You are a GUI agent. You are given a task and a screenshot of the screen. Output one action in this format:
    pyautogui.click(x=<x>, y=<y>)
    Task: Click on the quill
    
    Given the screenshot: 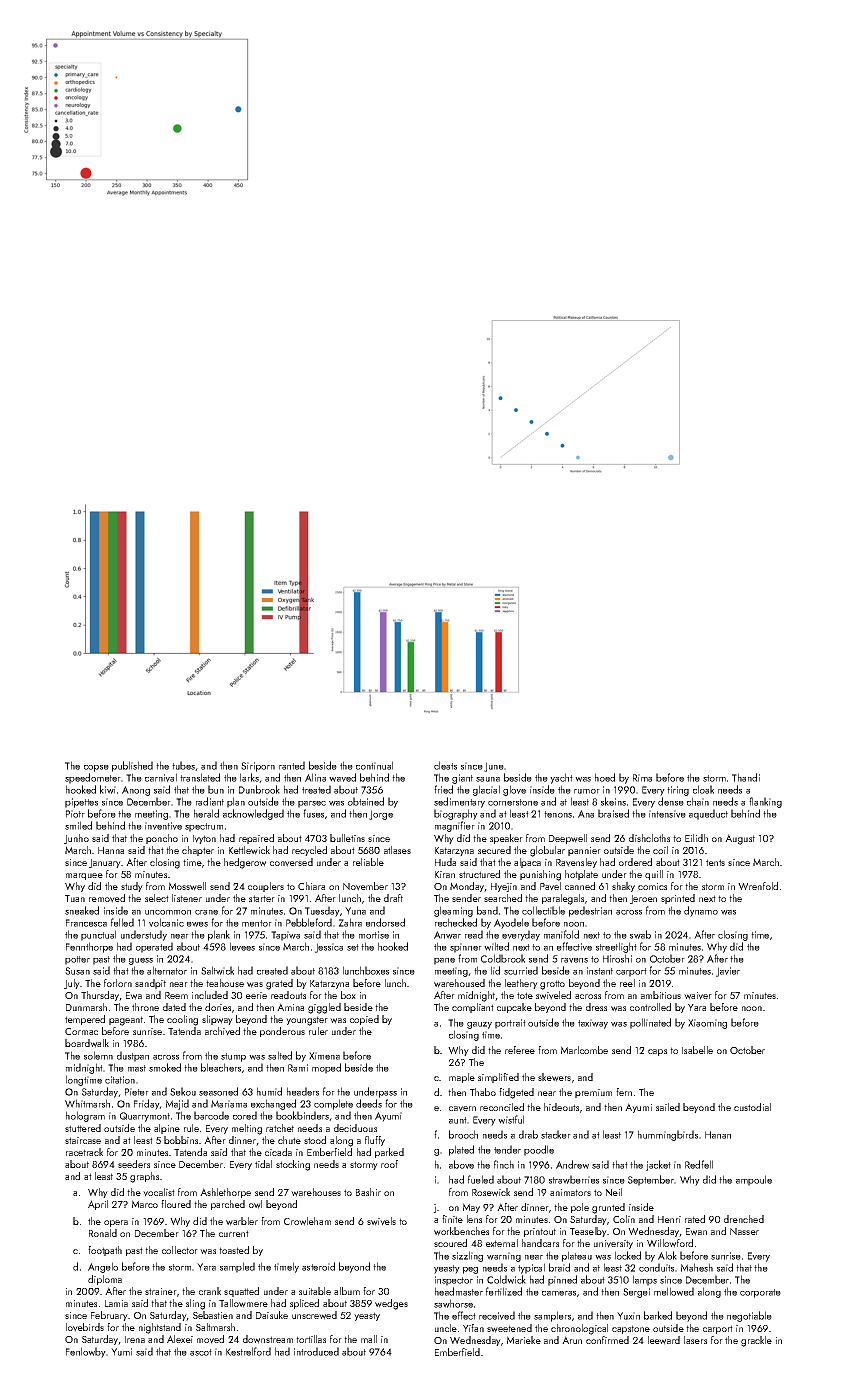 What is the action you would take?
    pyautogui.click(x=654, y=875)
